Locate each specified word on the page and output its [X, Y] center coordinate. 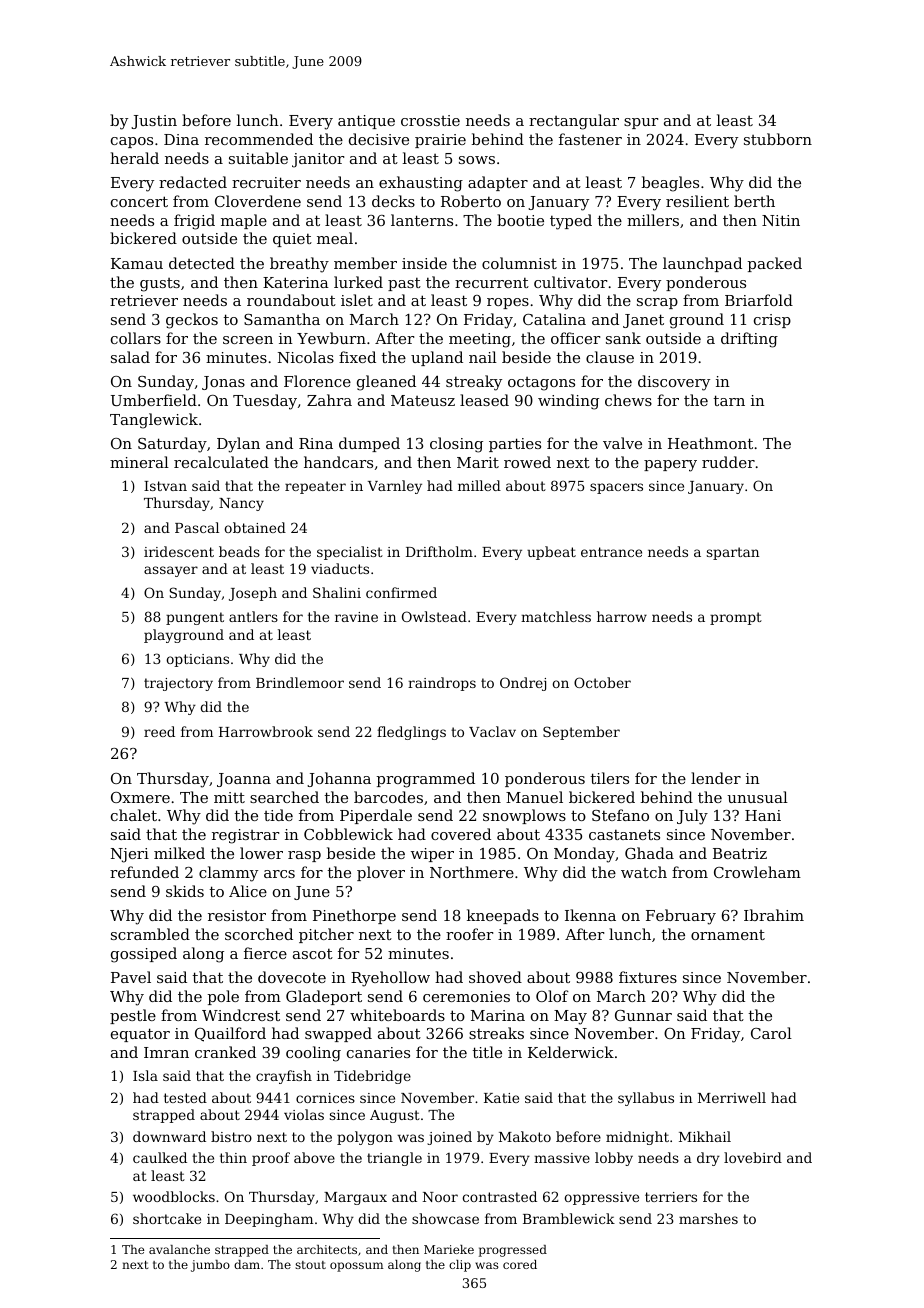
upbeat [551, 553]
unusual [757, 797]
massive [562, 1158]
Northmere [472, 872]
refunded [144, 872]
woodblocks [174, 1196]
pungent [195, 618]
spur [641, 123]
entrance [611, 552]
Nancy [241, 504]
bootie [520, 220]
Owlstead [434, 616]
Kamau [137, 263]
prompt [736, 618]
